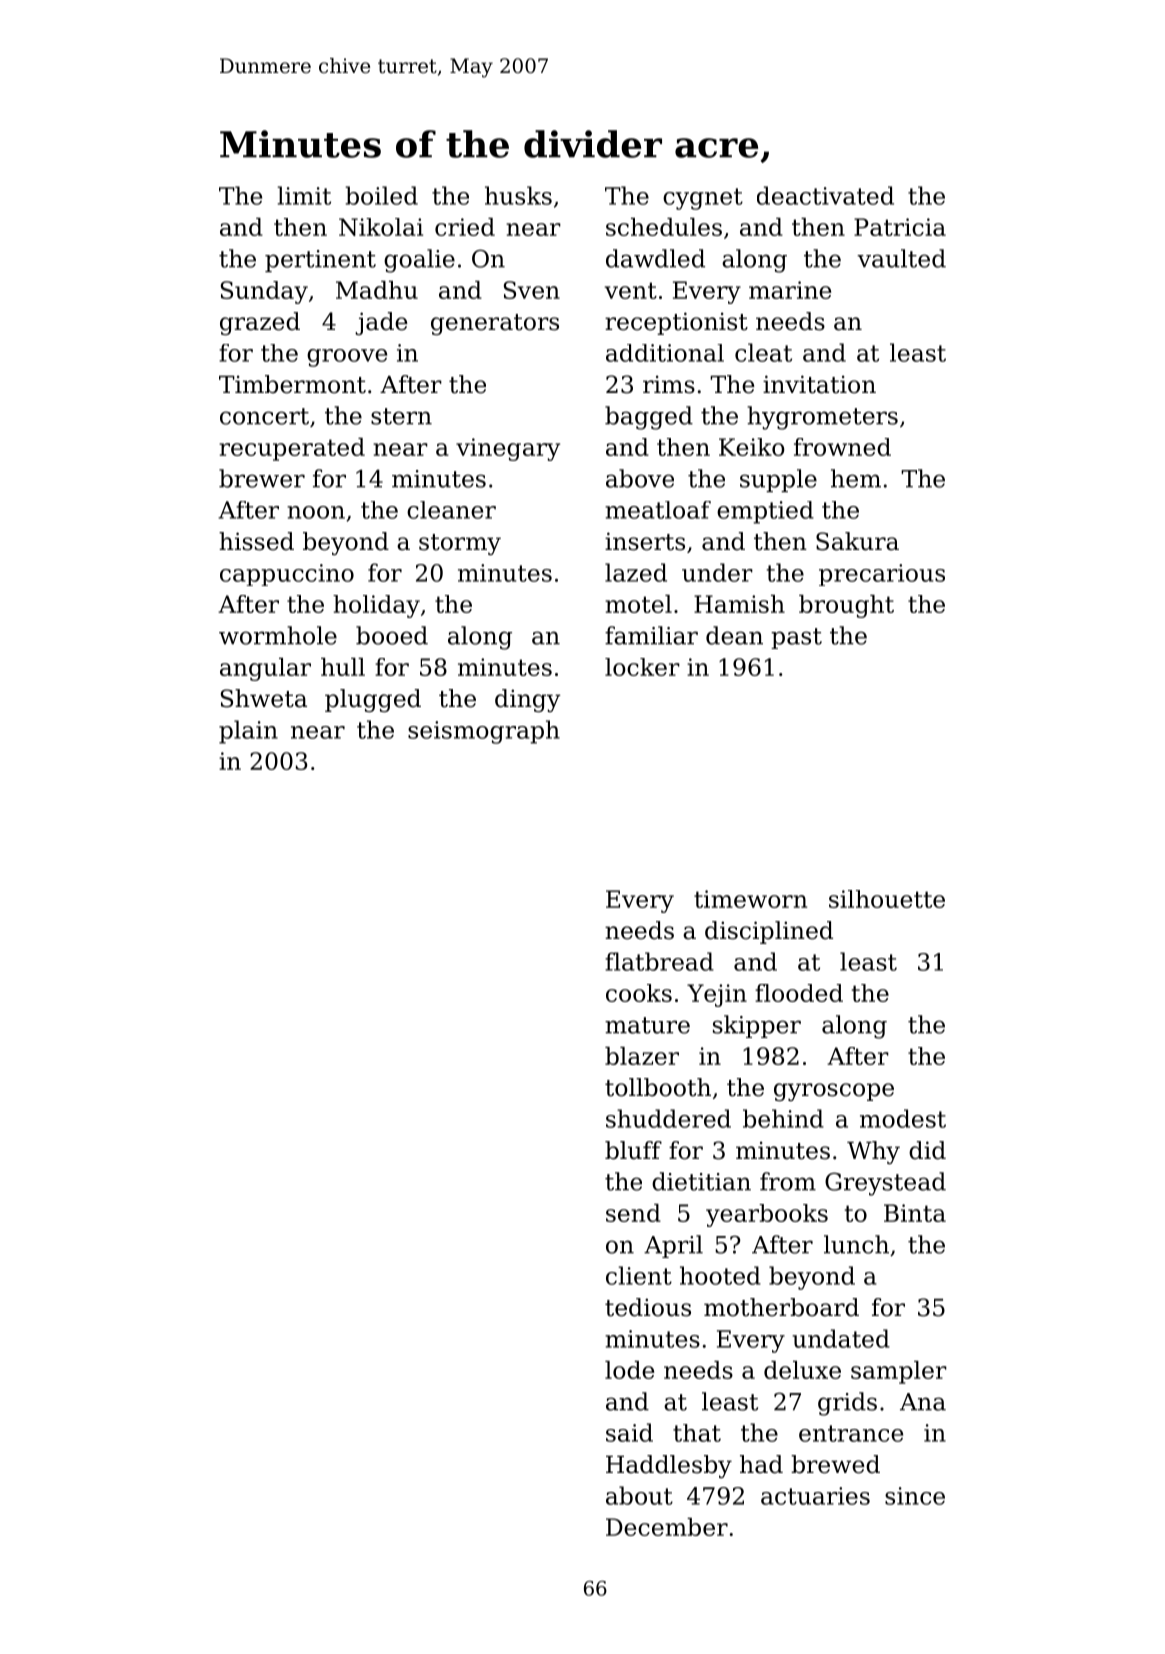  I want to click on cooks, so click(639, 993).
